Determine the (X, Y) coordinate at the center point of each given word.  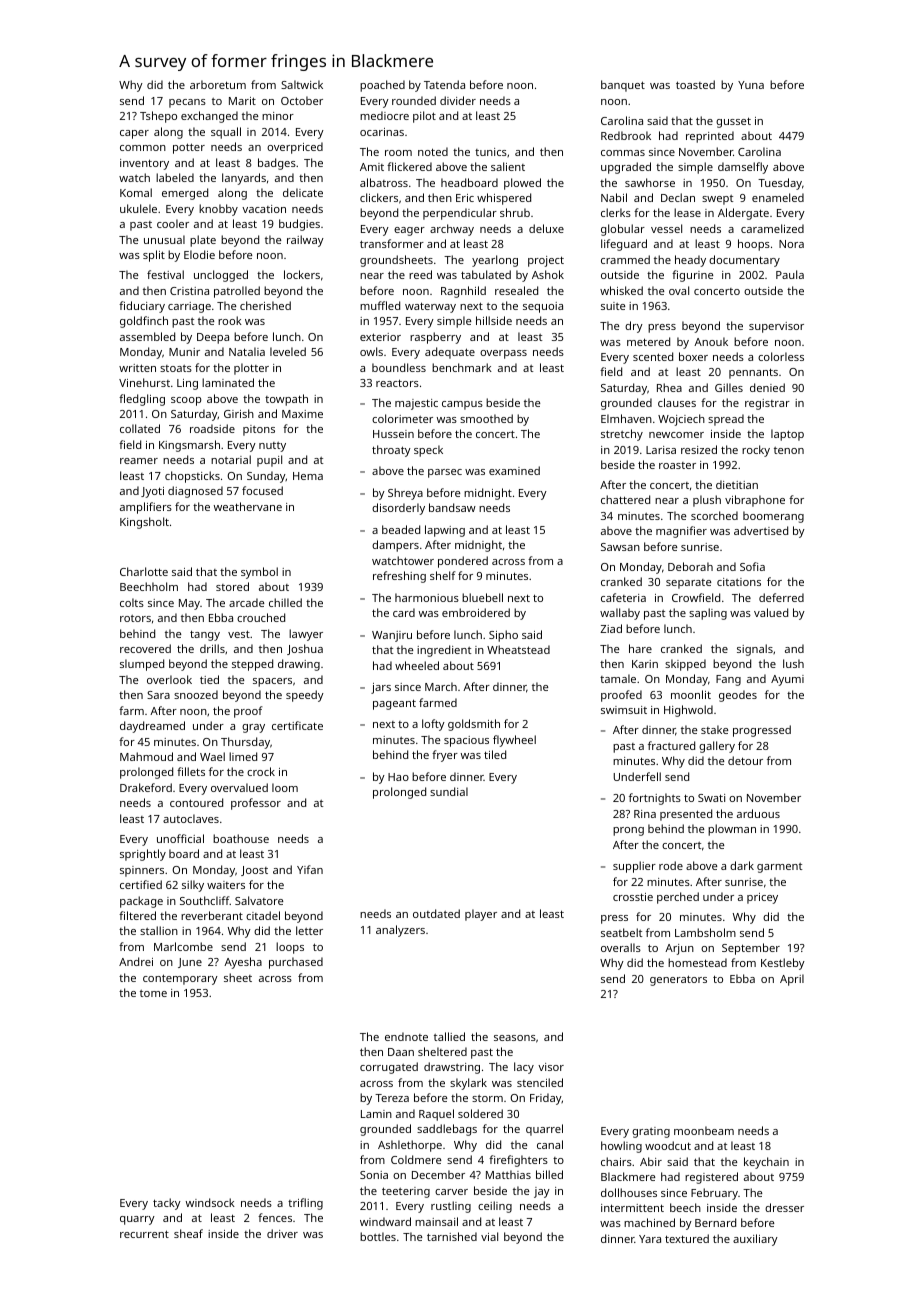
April (792, 980)
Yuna (751, 85)
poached (382, 86)
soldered (480, 1113)
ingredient (444, 651)
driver (282, 1233)
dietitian (737, 484)
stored (232, 586)
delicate (303, 192)
